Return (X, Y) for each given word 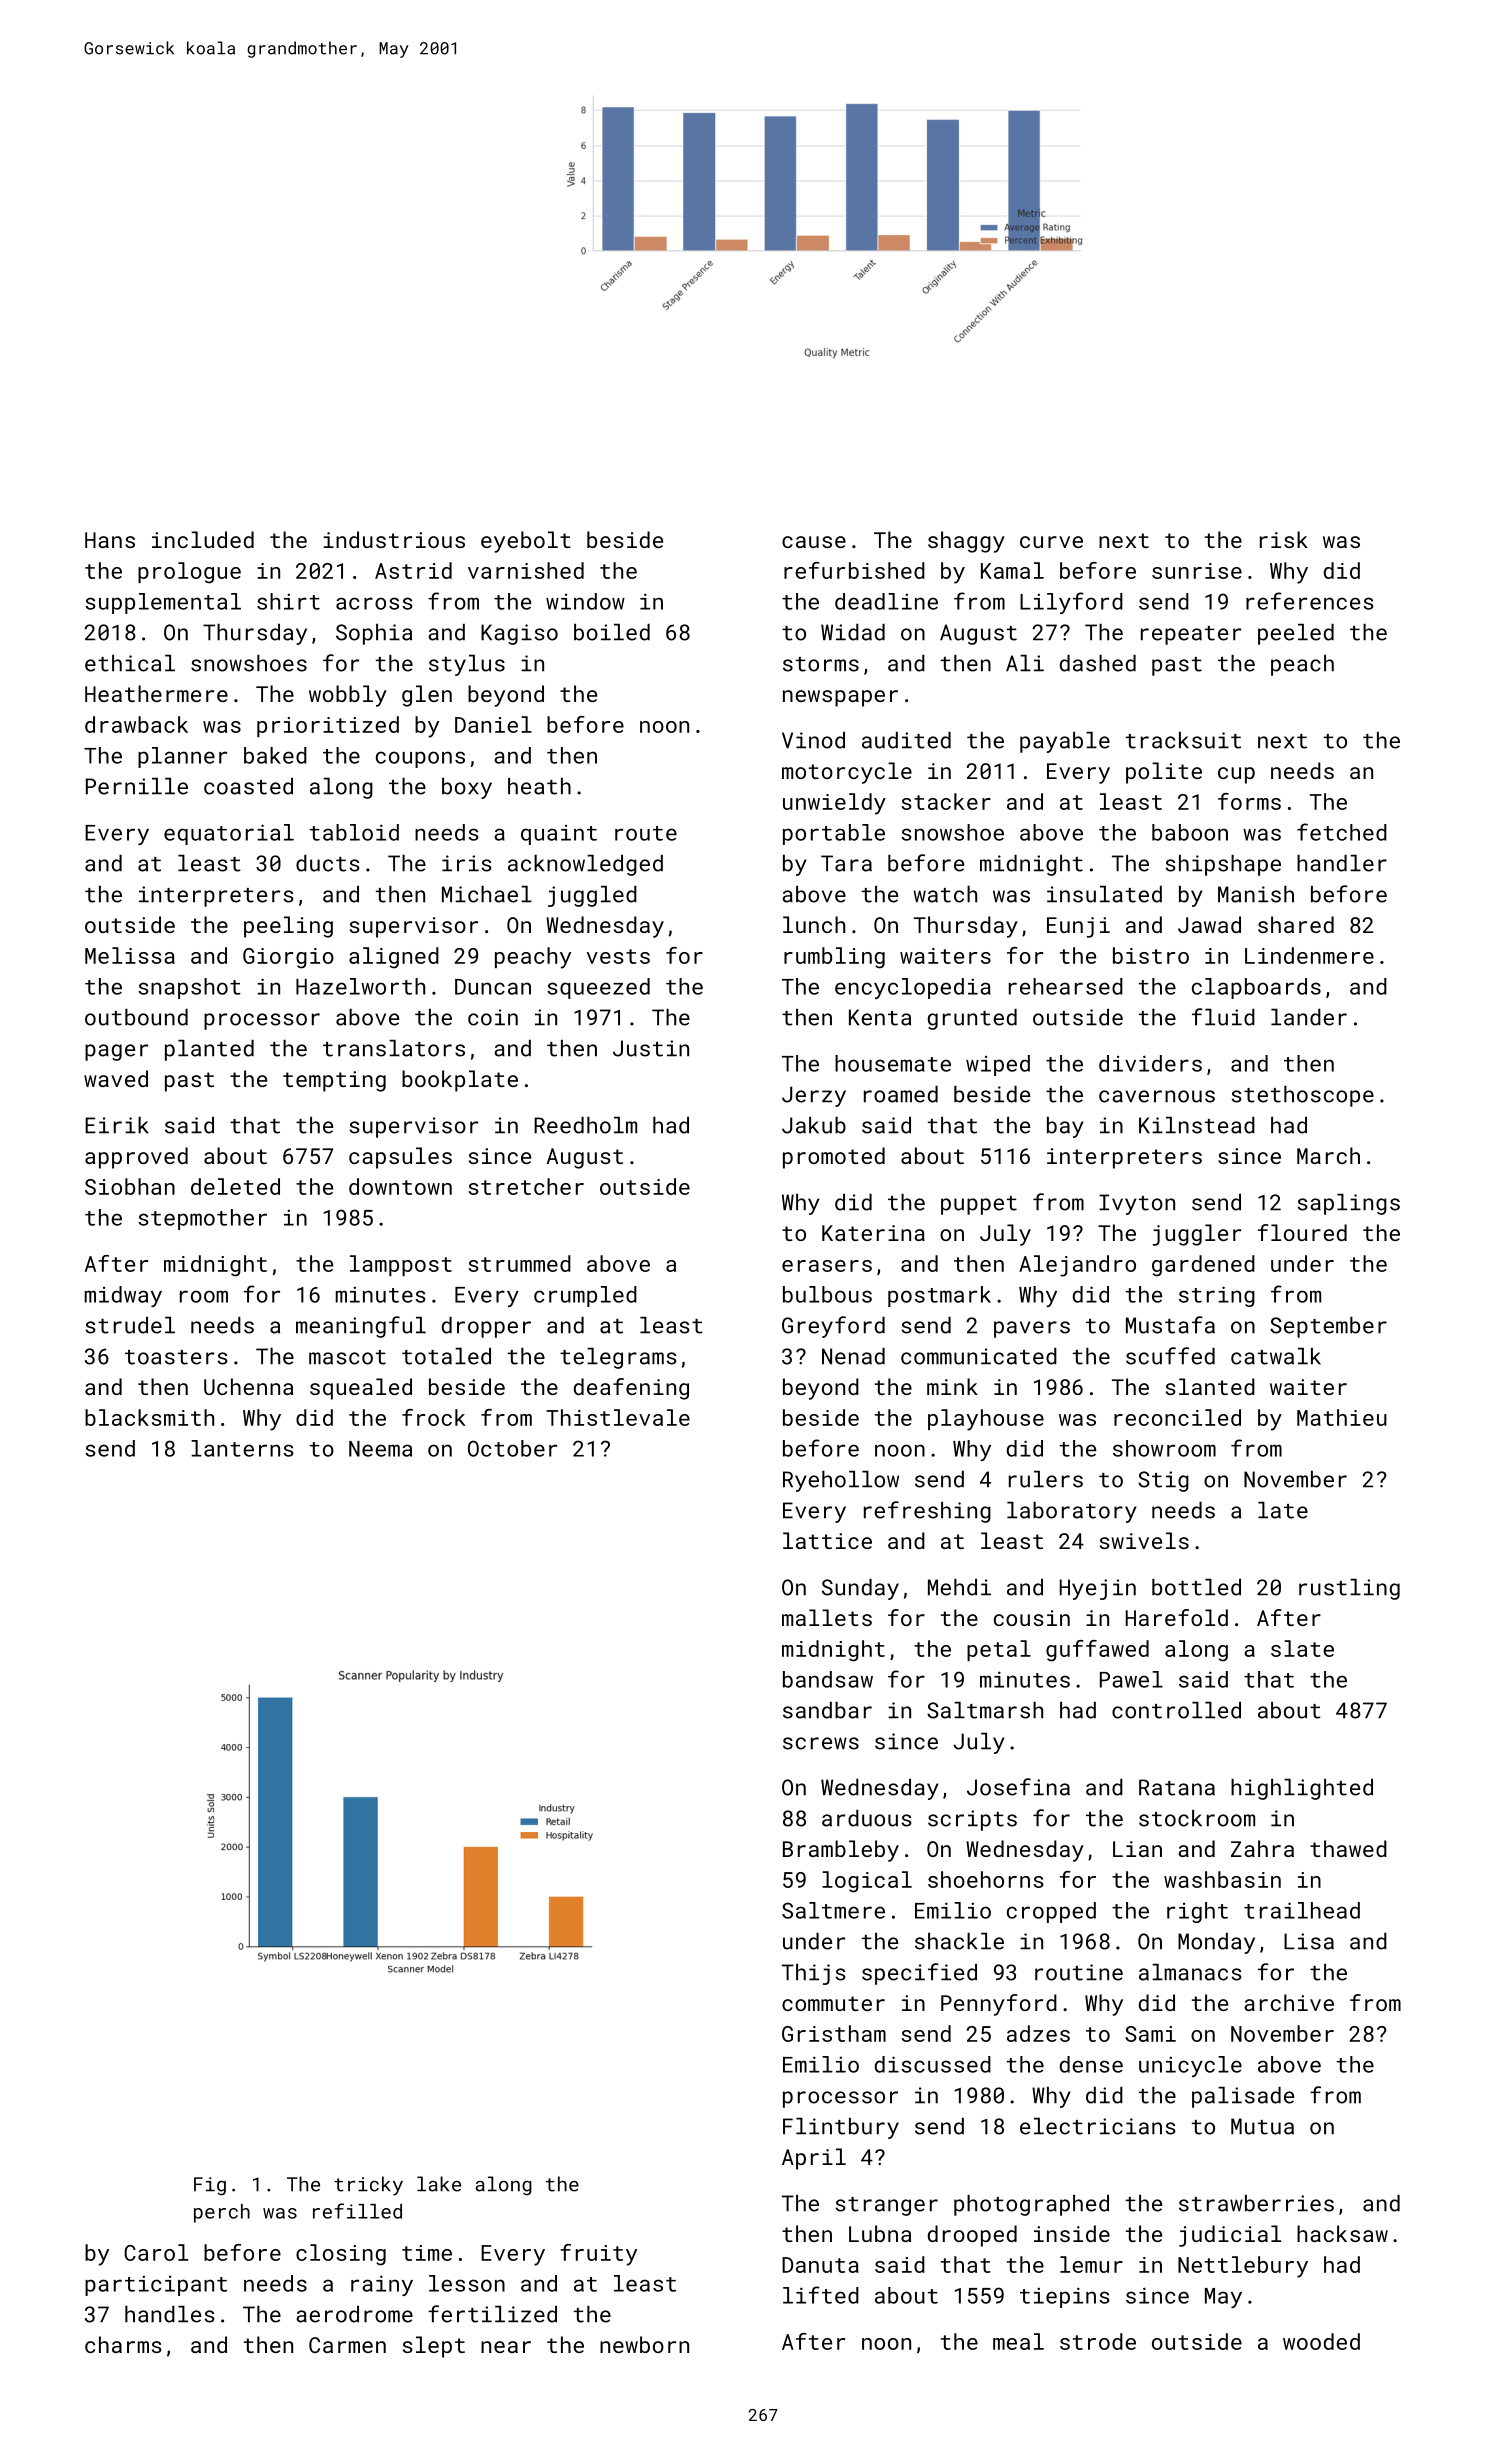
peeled (1296, 634)
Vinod (813, 740)
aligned (394, 958)
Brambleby (841, 1851)
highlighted (1302, 1789)
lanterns (242, 1448)
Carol (156, 2252)
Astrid (413, 570)
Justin (651, 1048)
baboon (1190, 832)
